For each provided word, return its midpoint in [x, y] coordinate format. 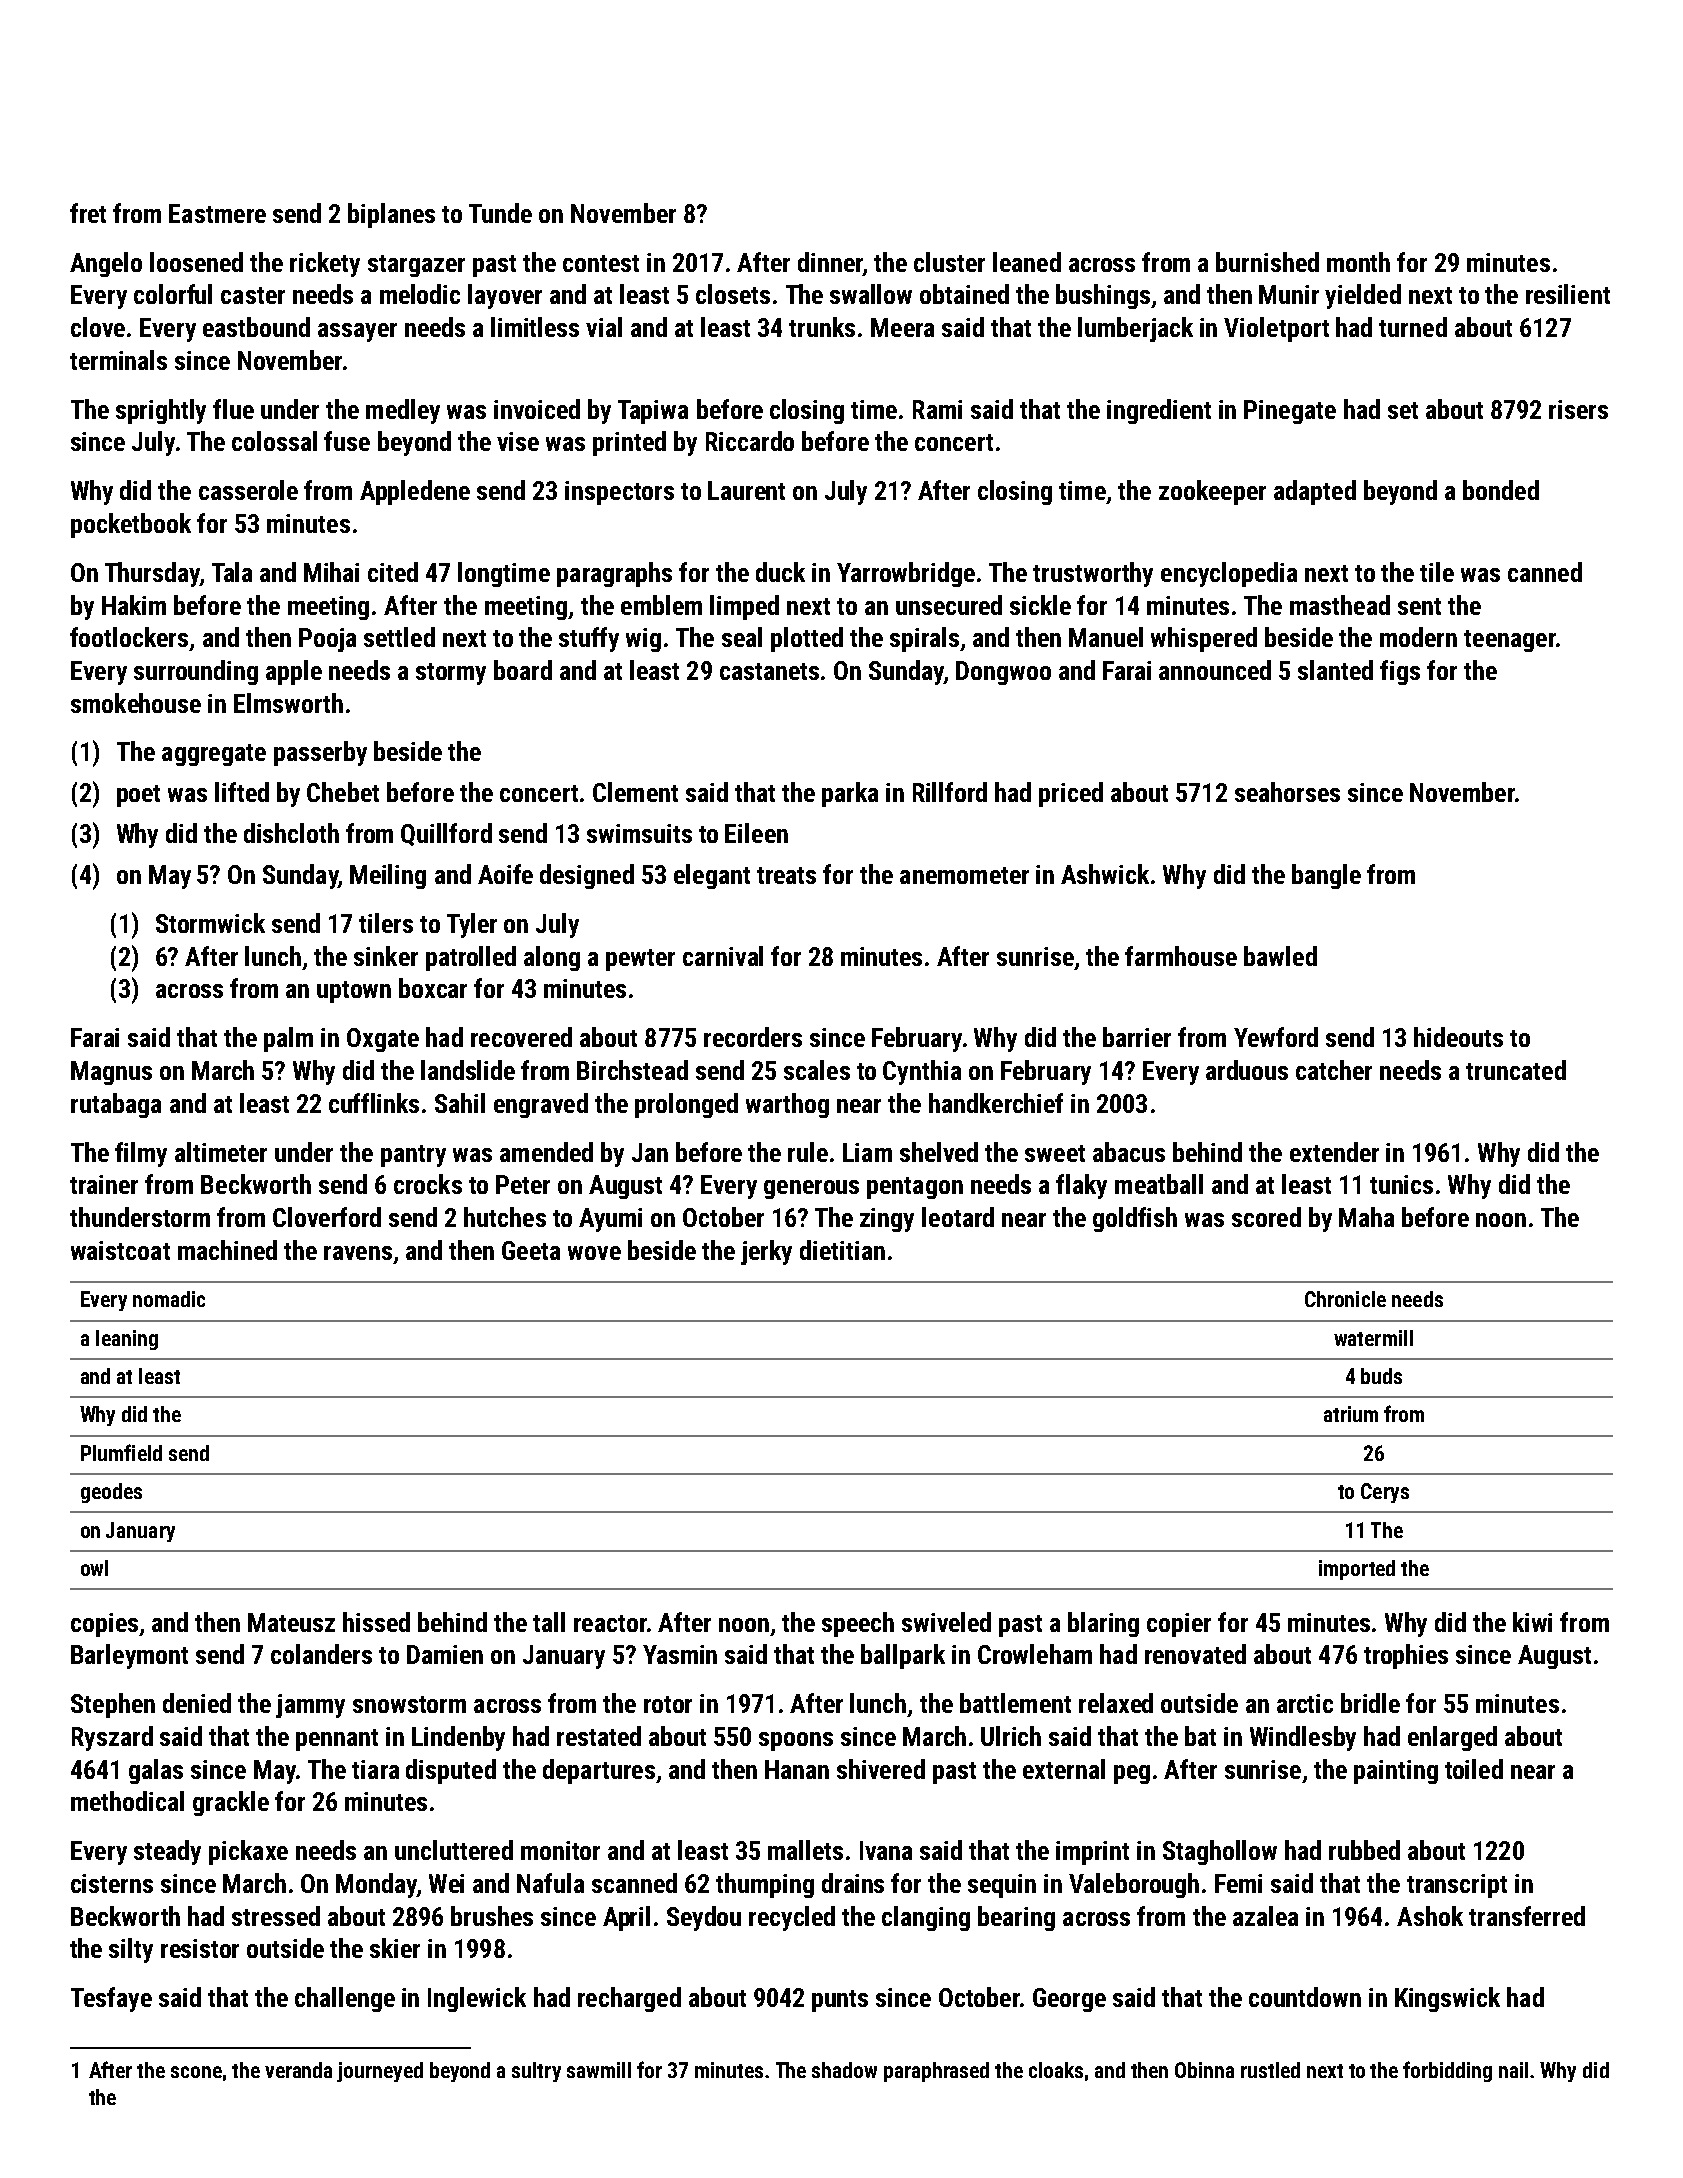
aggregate [214, 755]
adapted [1315, 492]
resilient [1568, 294]
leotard [958, 1217]
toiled [1474, 1769]
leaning [127, 1340]
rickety [325, 264]
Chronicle [1345, 1299]
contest [601, 263]
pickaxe [248, 1852]
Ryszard [112, 1738]
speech [858, 1624]
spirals [924, 639]
